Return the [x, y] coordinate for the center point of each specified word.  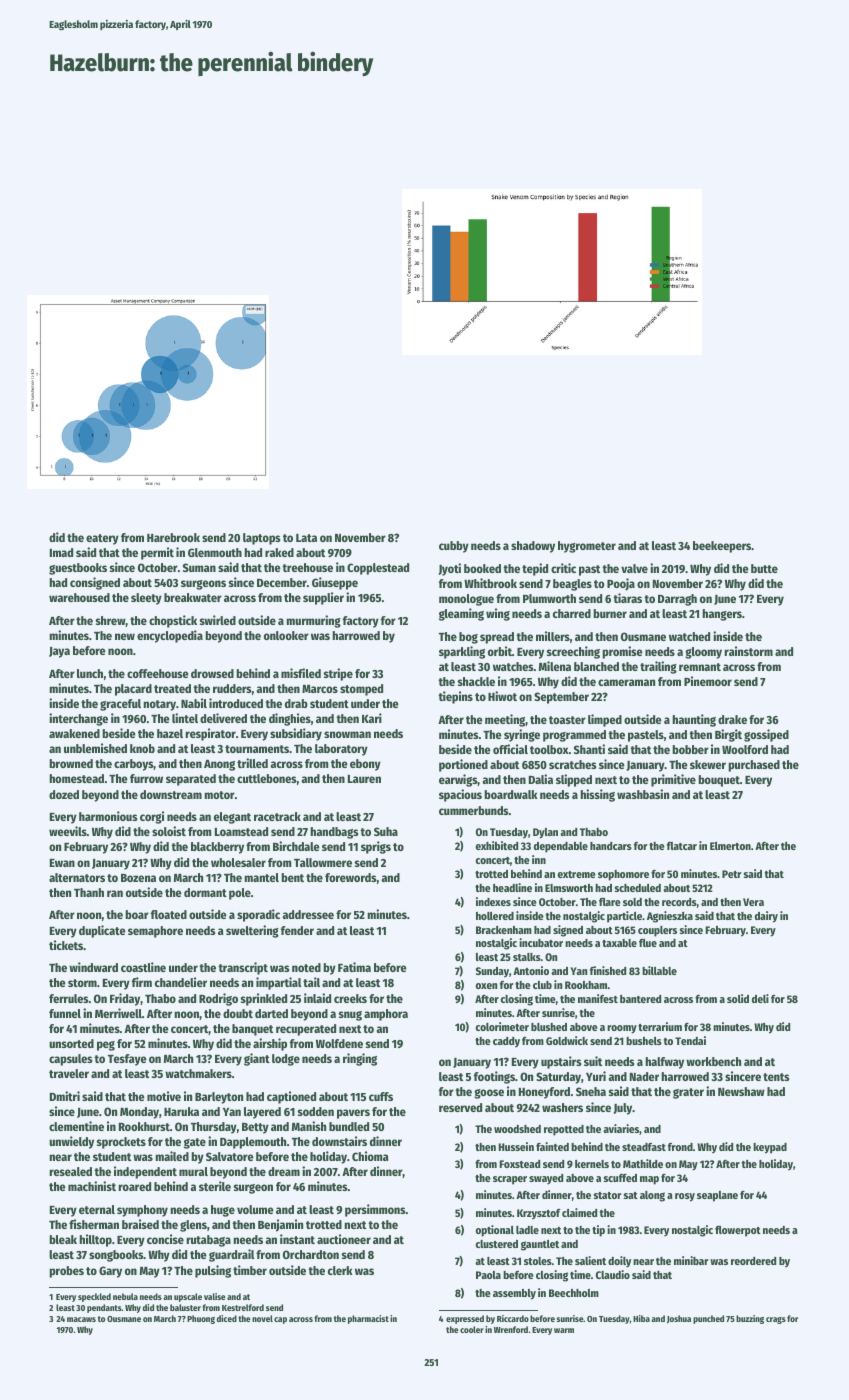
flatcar [682, 846]
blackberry [217, 848]
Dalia [541, 779]
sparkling [462, 652]
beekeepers [722, 547]
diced [227, 1318]
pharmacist [368, 1319]
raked [279, 552]
